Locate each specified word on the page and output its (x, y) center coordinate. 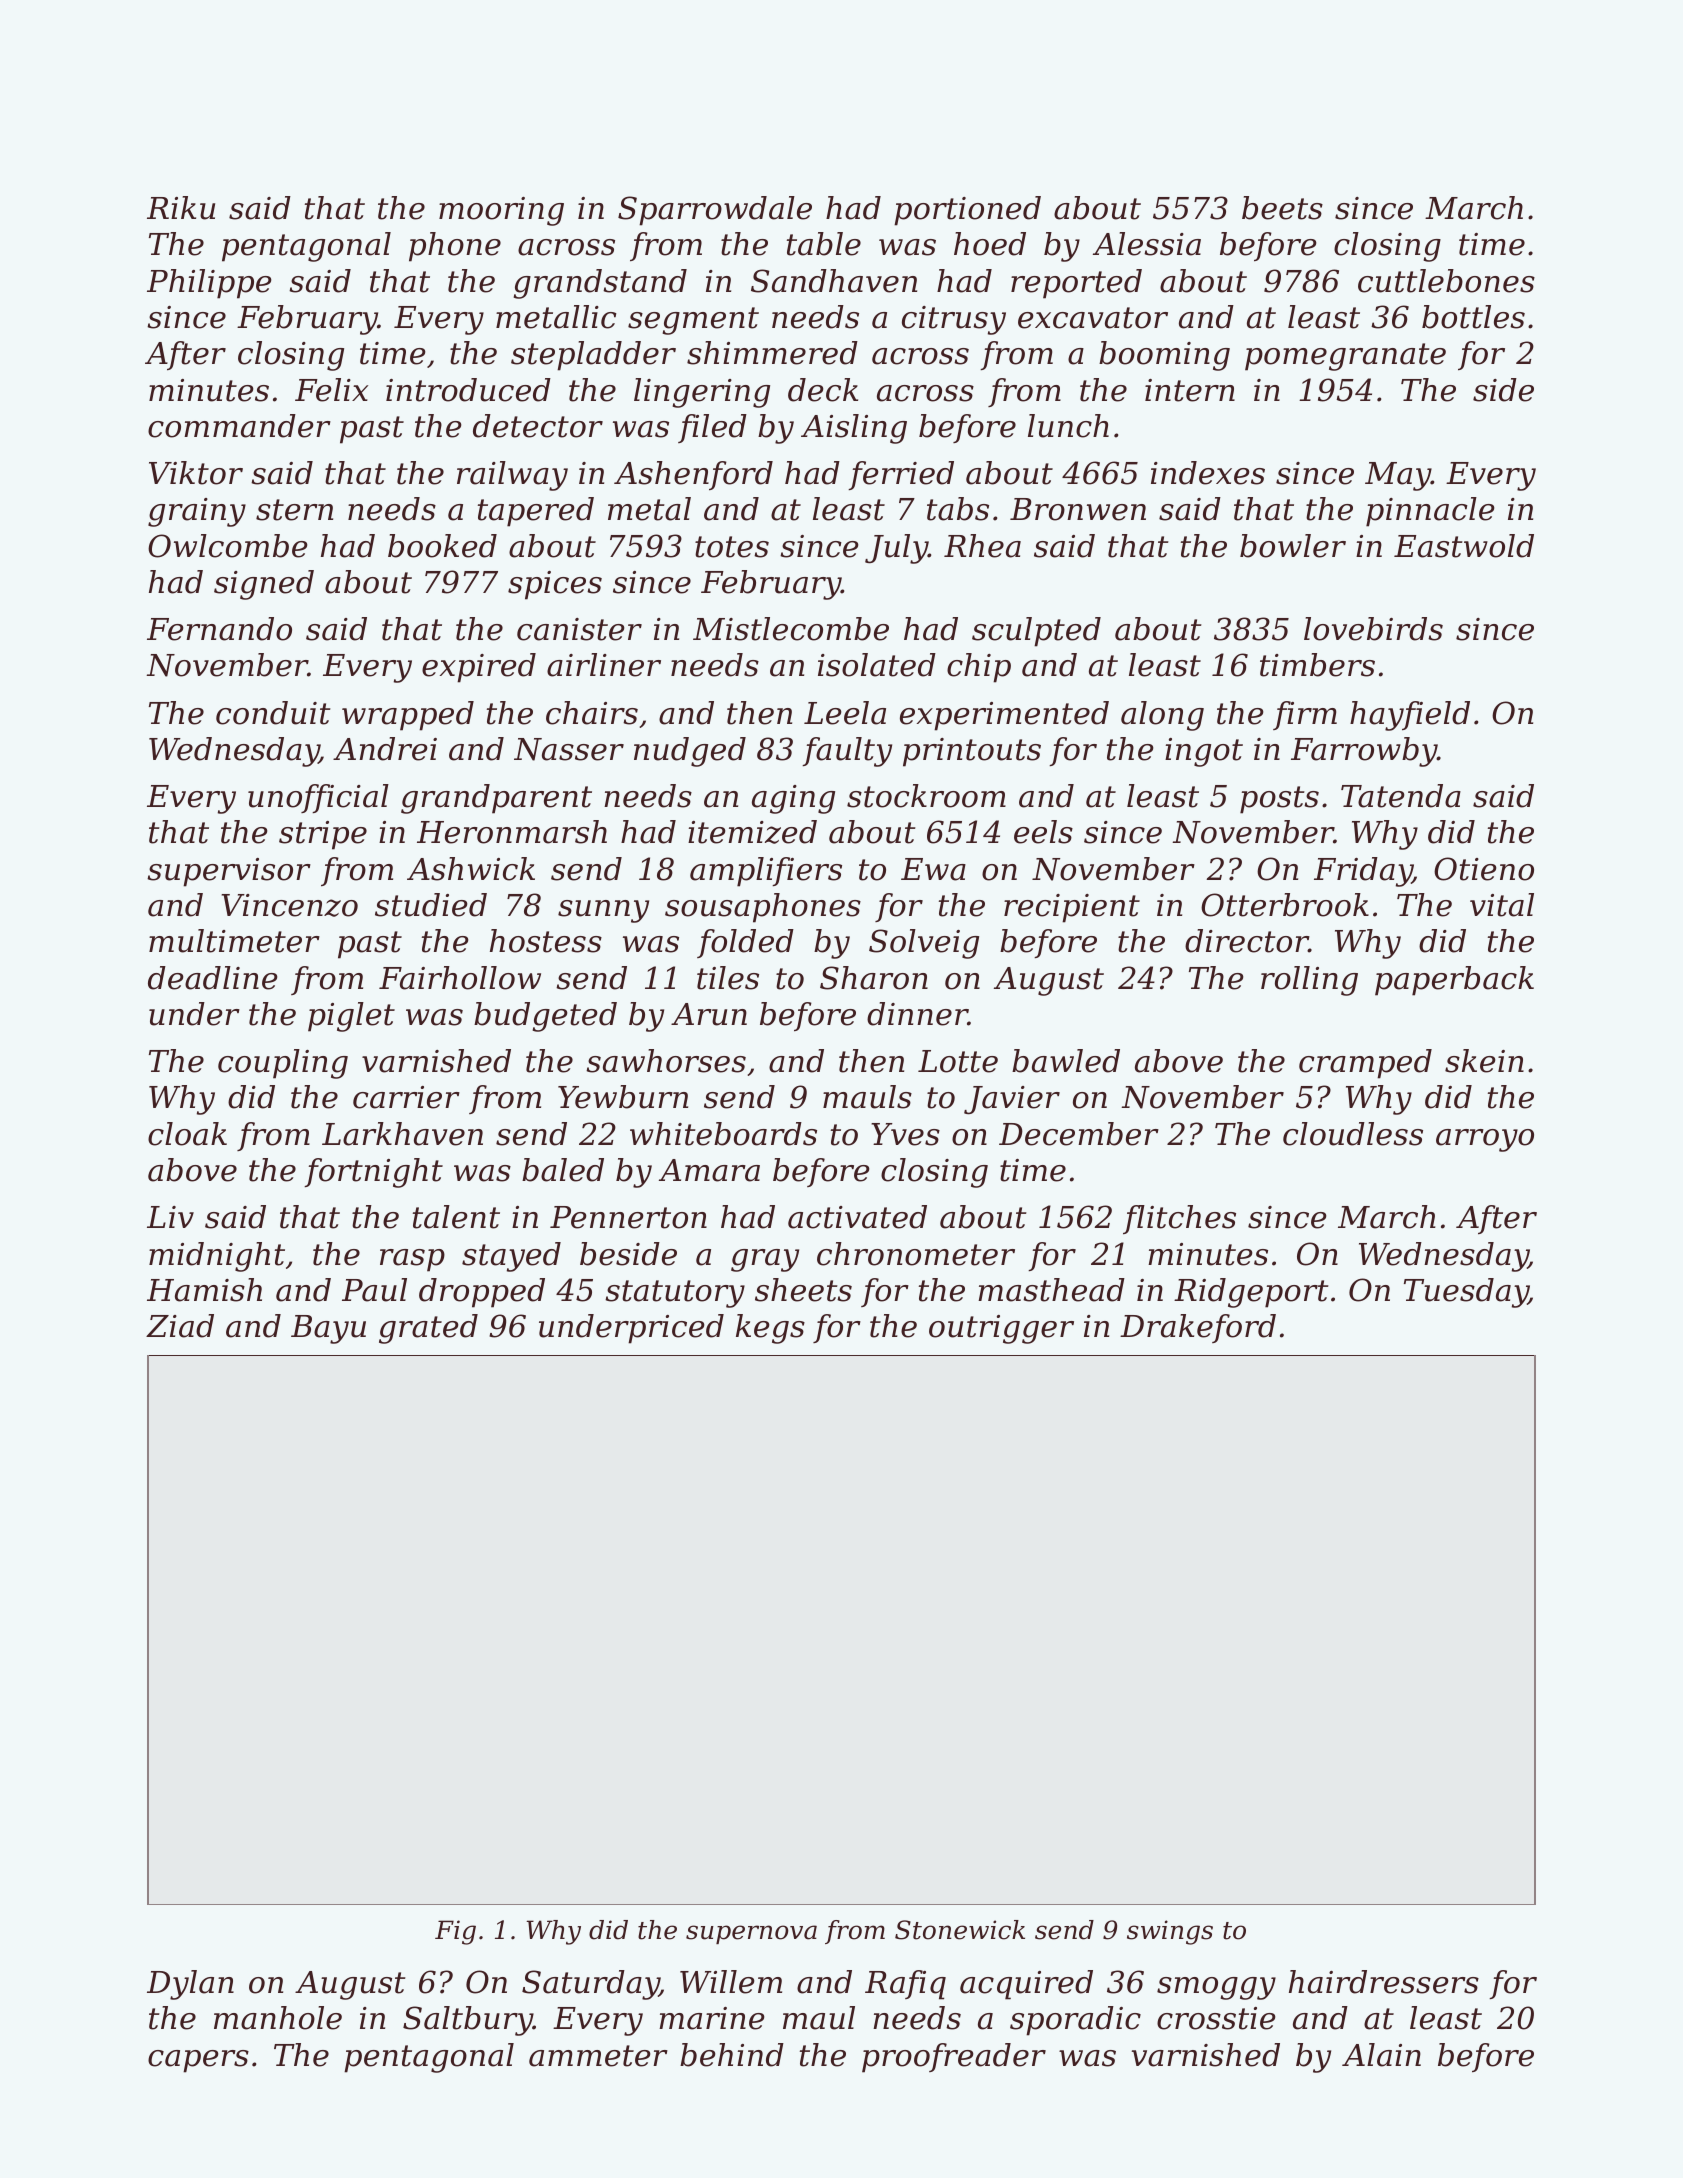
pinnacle (1430, 512)
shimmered (772, 353)
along (1162, 716)
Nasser (569, 749)
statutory (675, 1294)
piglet (351, 1017)
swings (1170, 1932)
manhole (278, 2018)
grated (428, 1329)
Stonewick (960, 1930)
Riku (181, 208)
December (1079, 1134)
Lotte (958, 1061)
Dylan (190, 1985)
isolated (877, 665)
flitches (1179, 1219)
